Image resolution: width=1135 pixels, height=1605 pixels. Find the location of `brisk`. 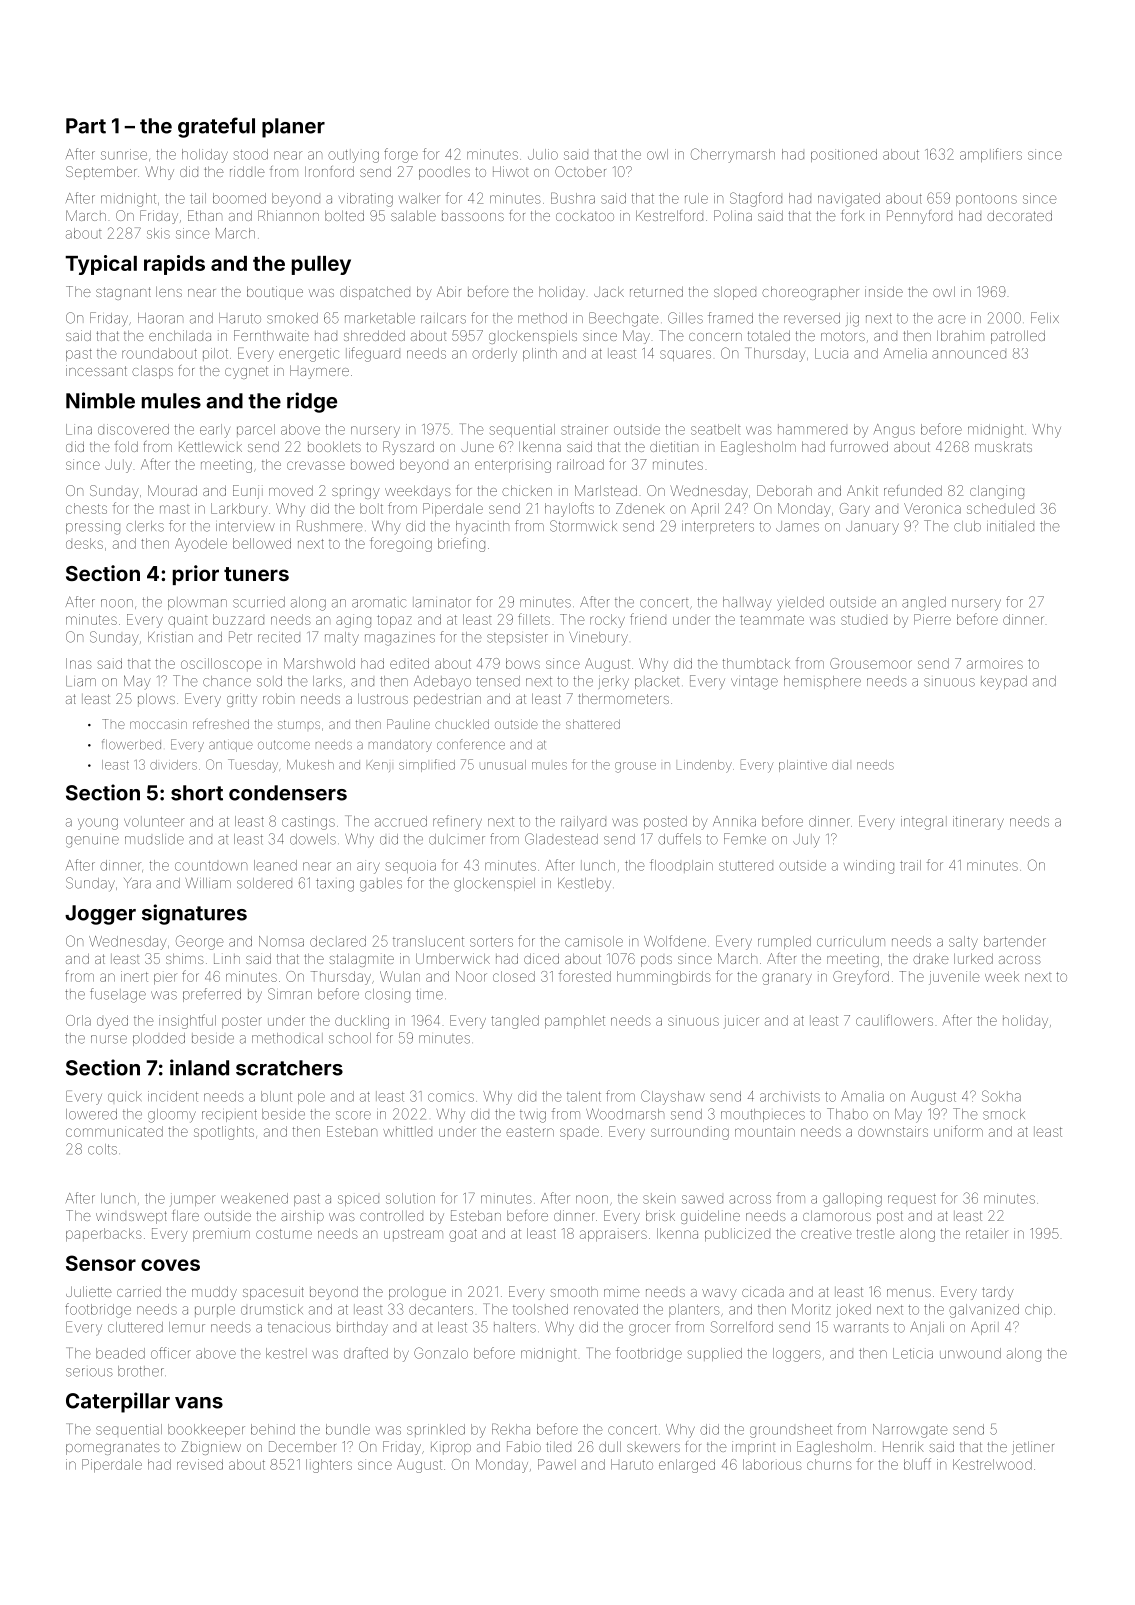

brisk is located at coordinates (660, 1215).
